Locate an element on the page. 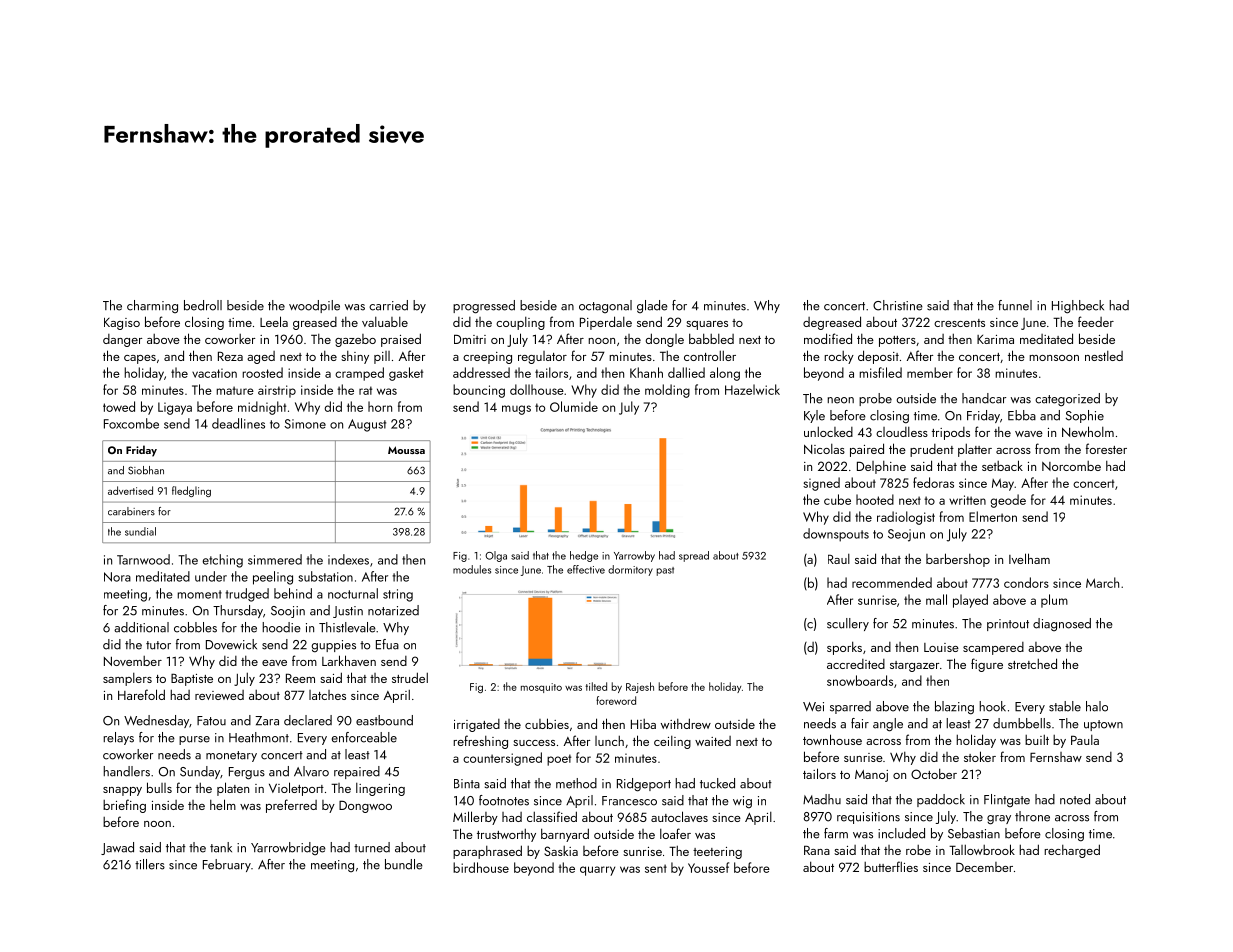  condors is located at coordinates (1026, 582).
